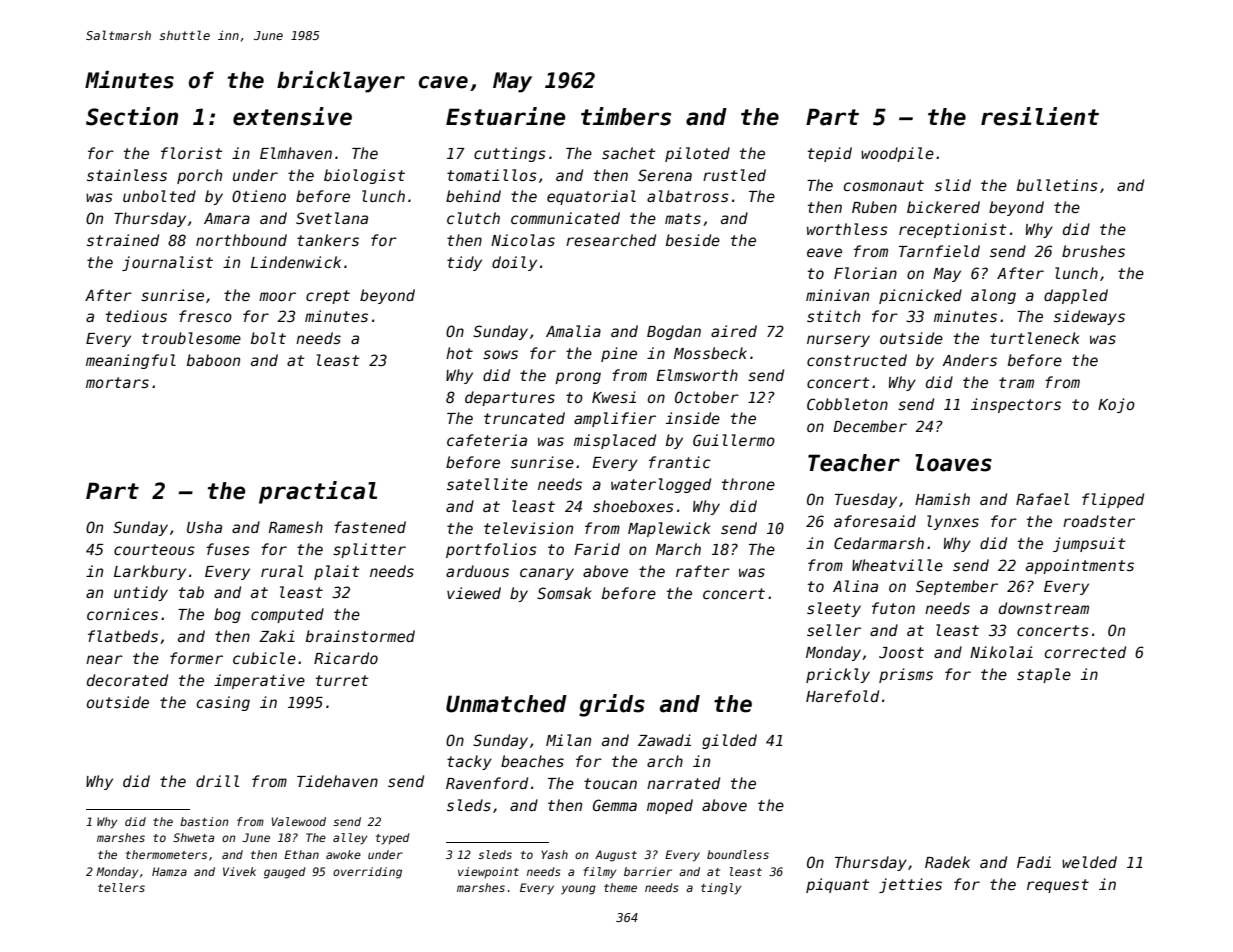 Image resolution: width=1233 pixels, height=952 pixels. I want to click on barrier, so click(648, 871).
